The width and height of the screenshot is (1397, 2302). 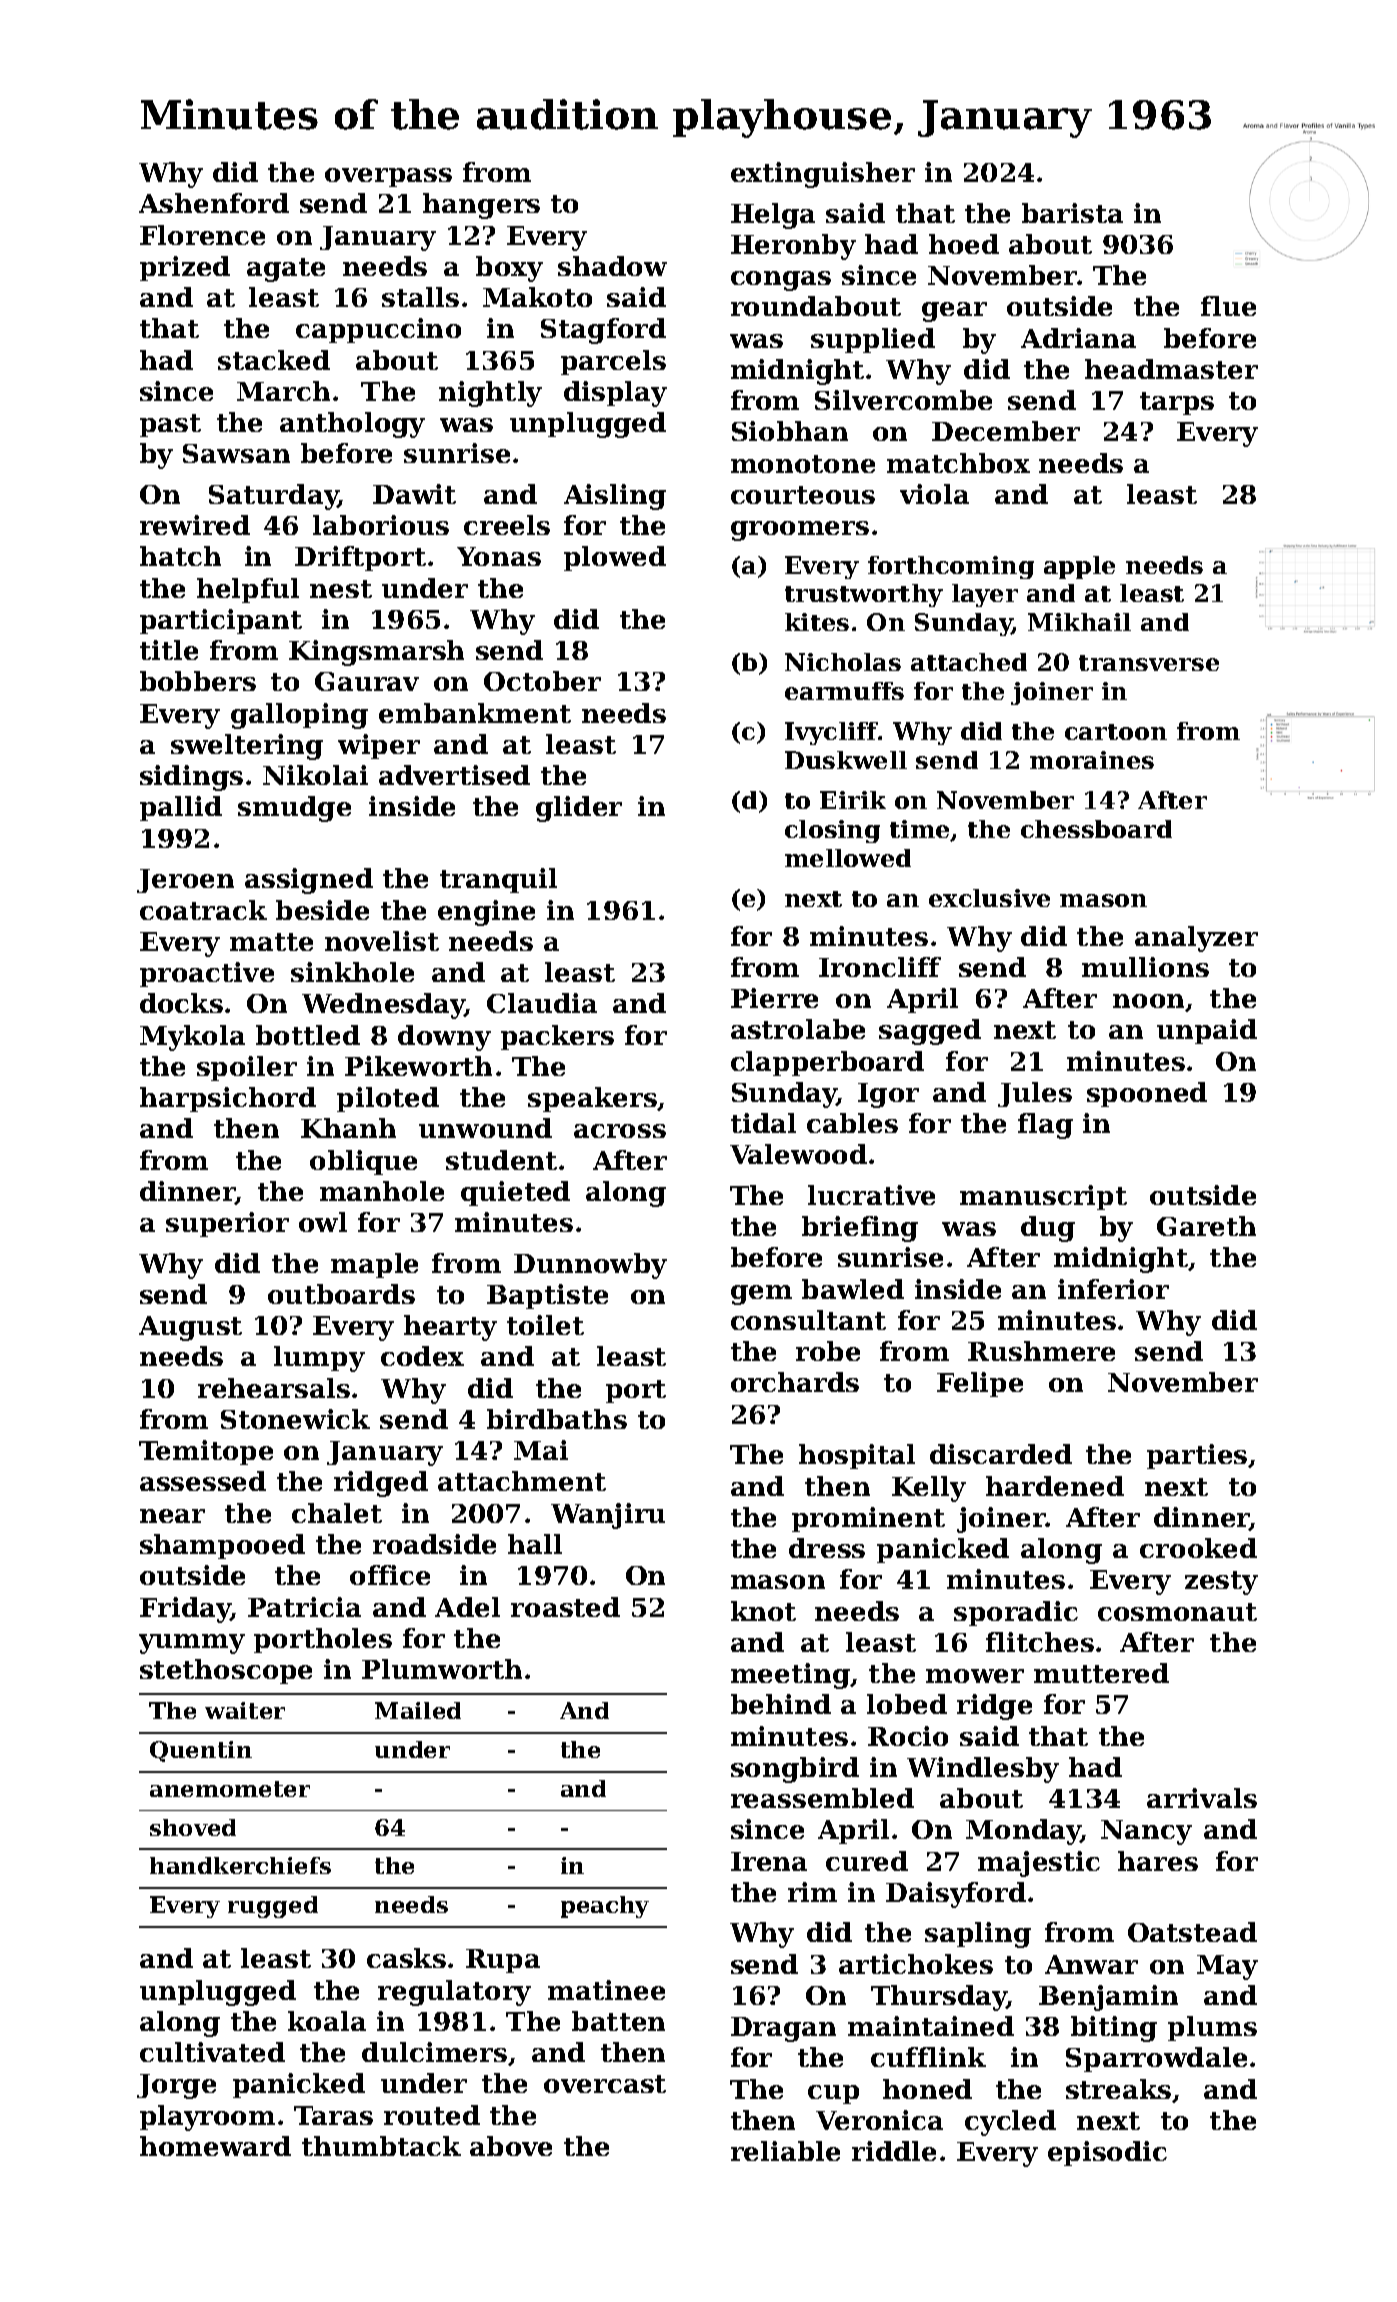 What do you see at coordinates (418, 1710) in the screenshot?
I see `Mailed` at bounding box center [418, 1710].
